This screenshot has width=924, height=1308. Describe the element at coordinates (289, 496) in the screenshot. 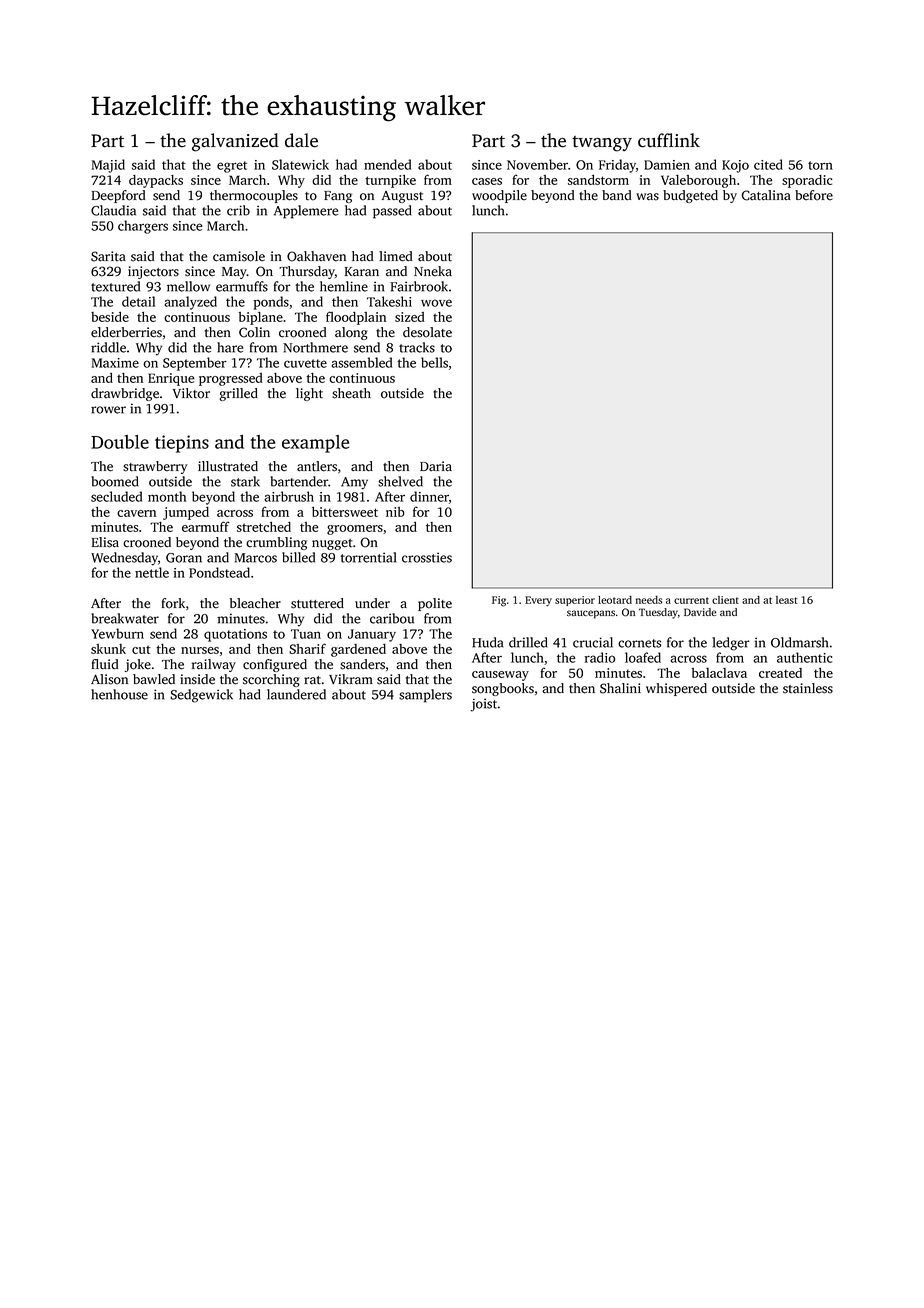

I see `airbrush` at that location.
